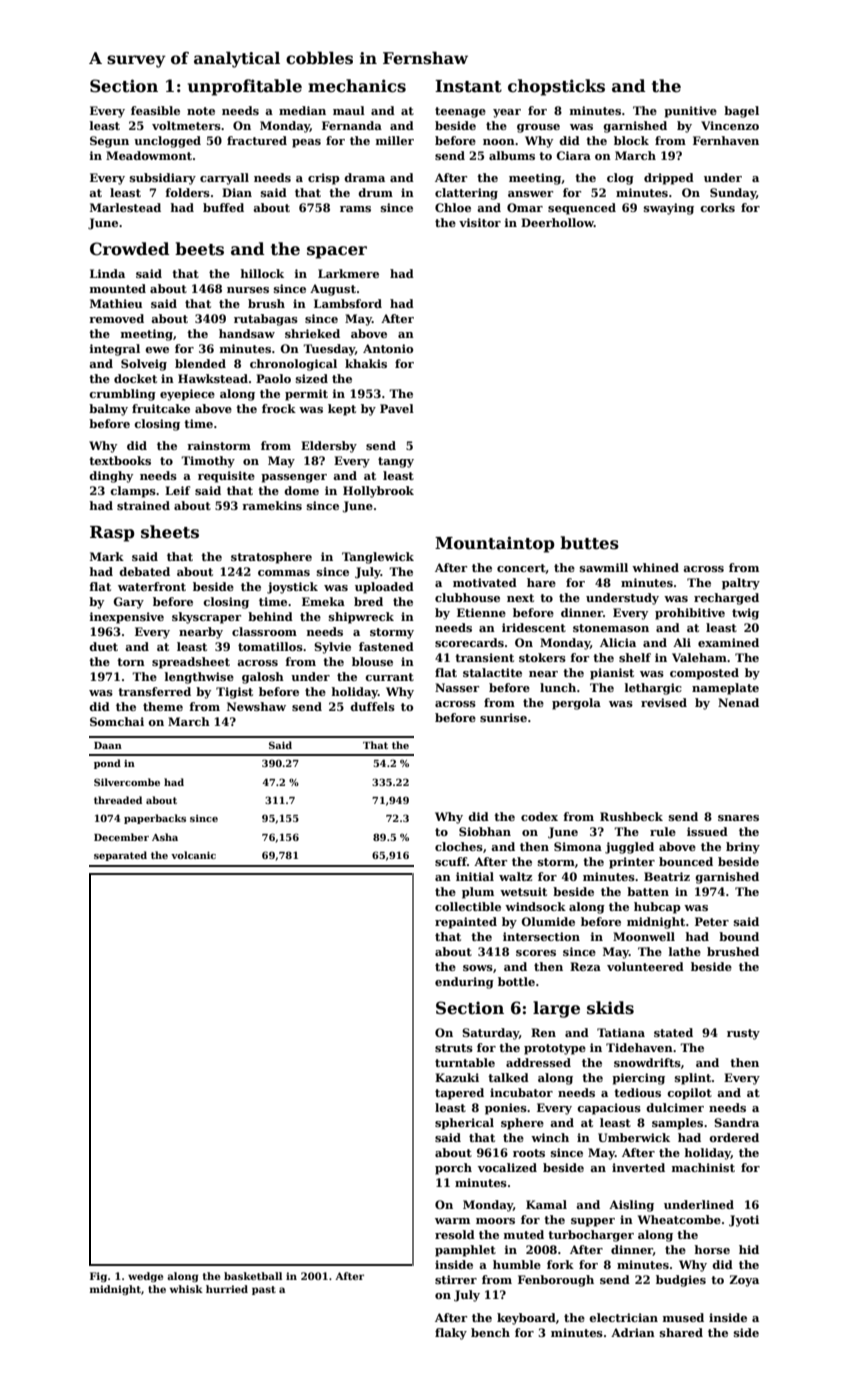 The image size is (849, 1400). Describe the element at coordinates (247, 333) in the screenshot. I see `handsaw` at that location.
